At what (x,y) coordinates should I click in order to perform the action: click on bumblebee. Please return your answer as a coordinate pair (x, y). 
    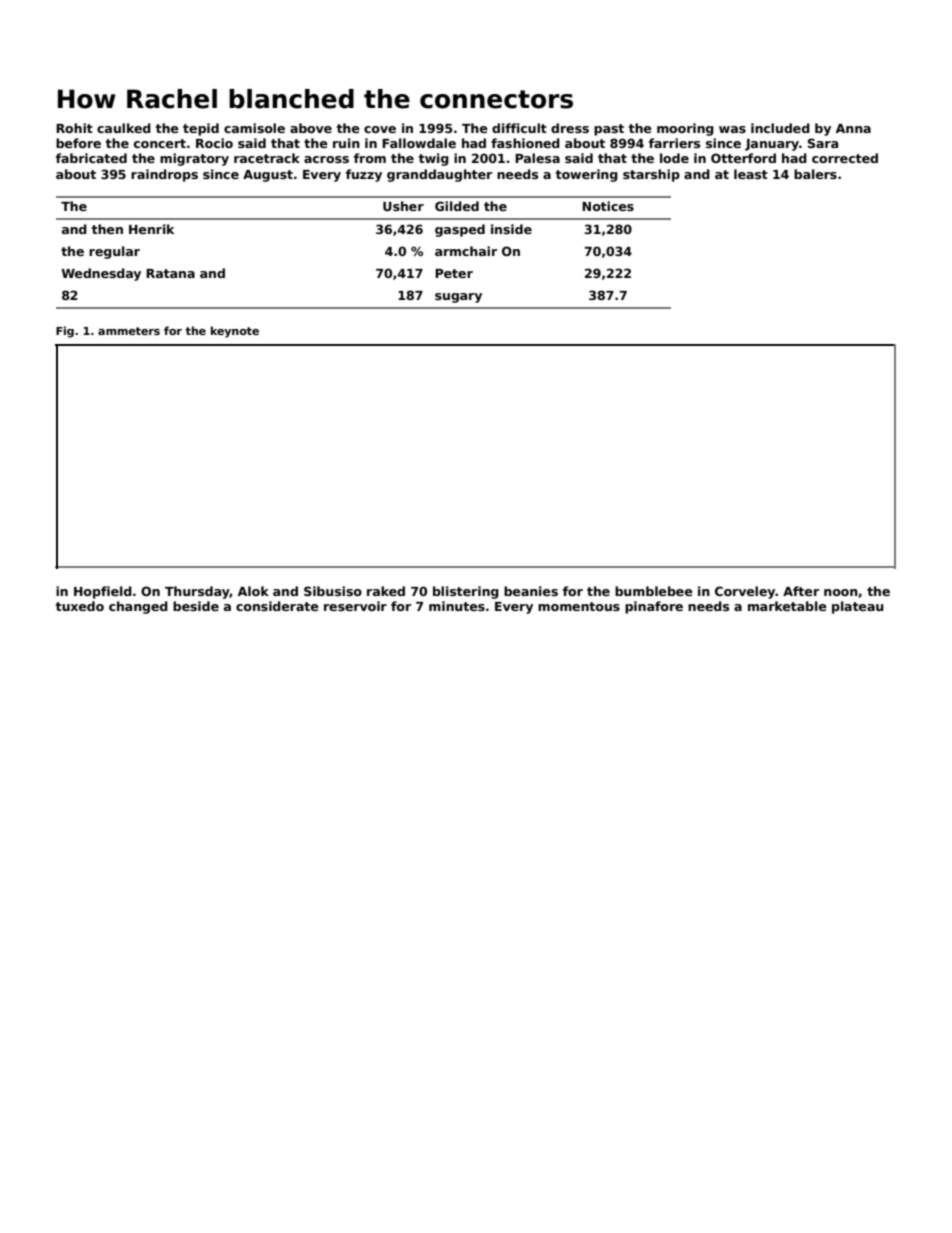
    Looking at the image, I should click on (654, 591).
